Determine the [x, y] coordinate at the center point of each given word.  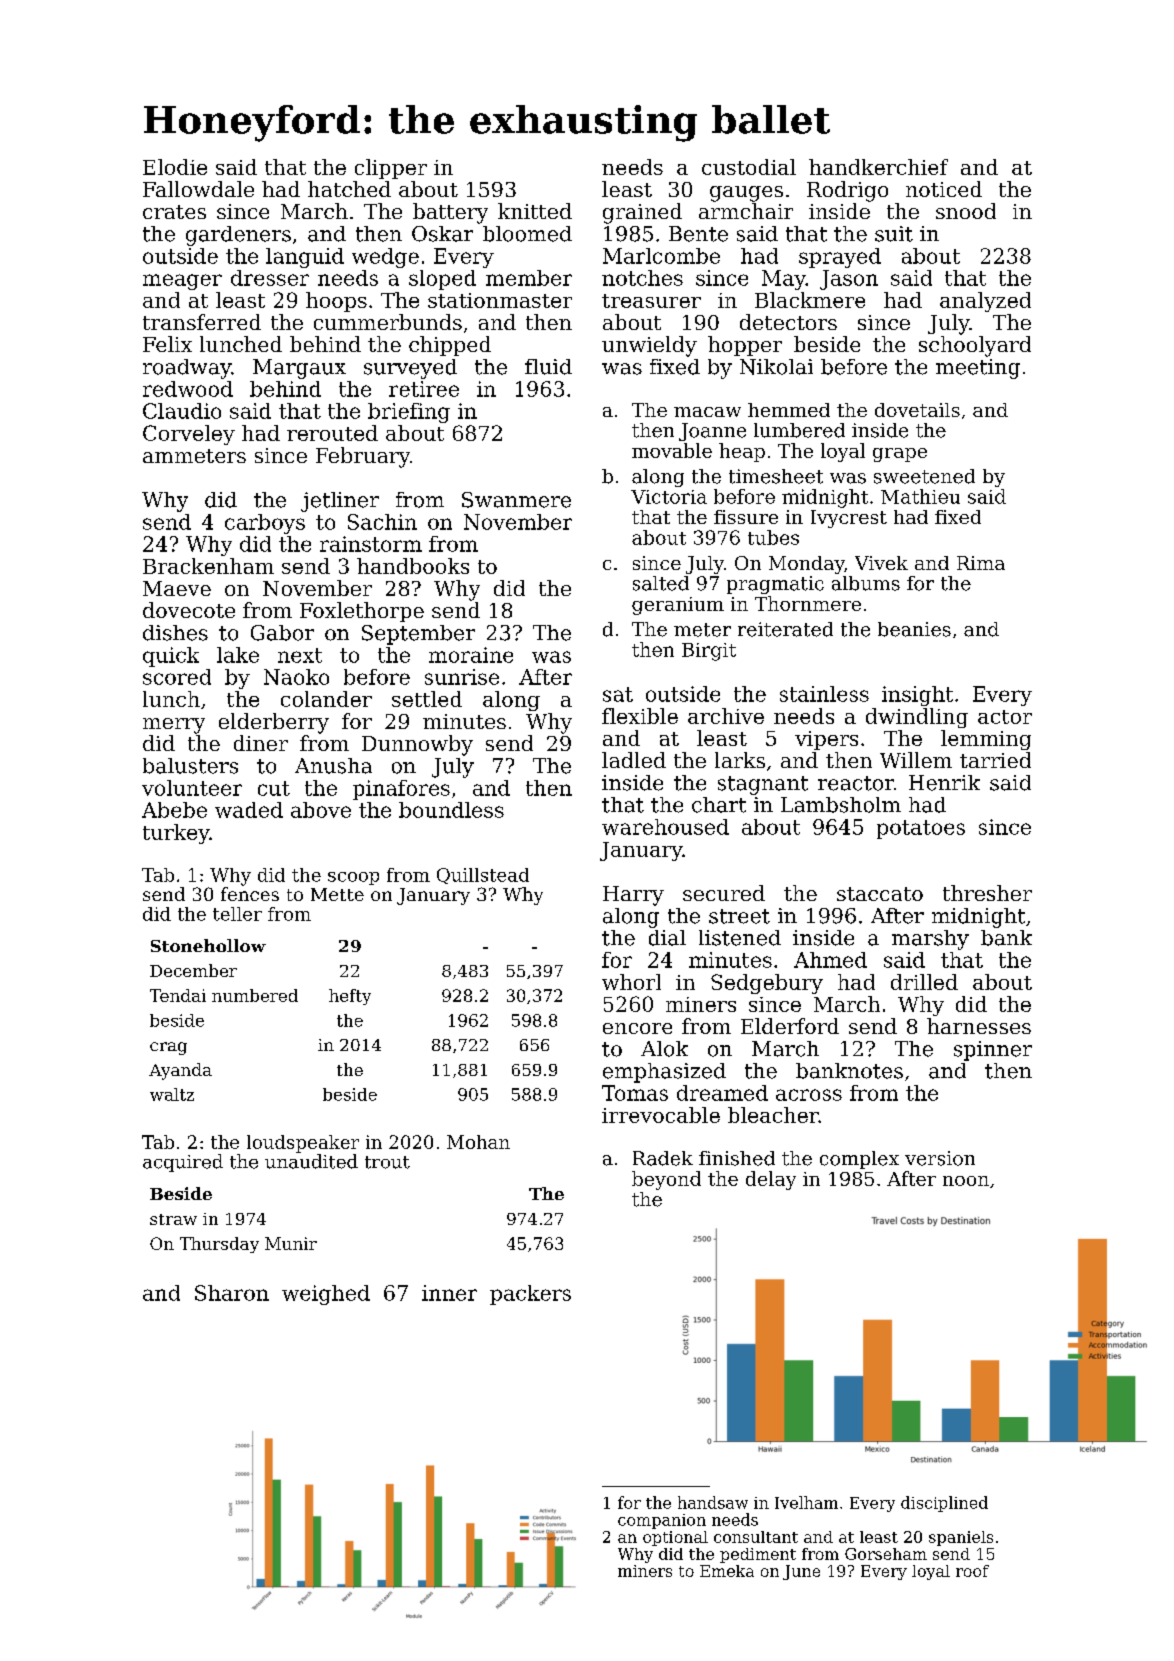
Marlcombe [661, 256]
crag [168, 1048]
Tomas [635, 1093]
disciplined [944, 1504]
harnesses [979, 1026]
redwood [188, 389]
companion [662, 1521]
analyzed [985, 302]
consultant [756, 1537]
